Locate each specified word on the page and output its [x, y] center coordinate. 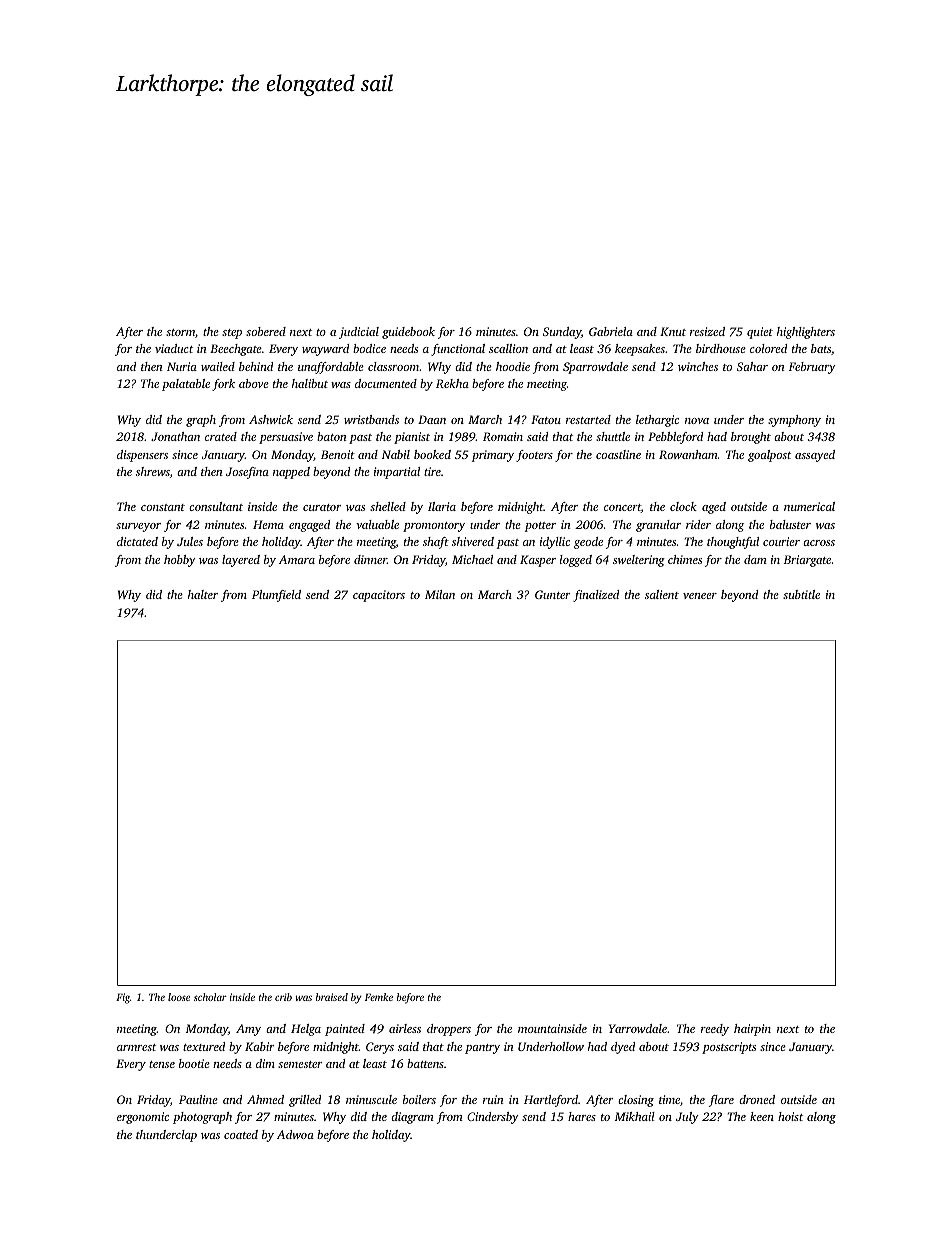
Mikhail [635, 1116]
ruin [493, 1099]
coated [241, 1134]
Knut [673, 331]
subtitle [801, 594]
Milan [440, 594]
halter [203, 594]
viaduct [174, 348]
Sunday [562, 333]
